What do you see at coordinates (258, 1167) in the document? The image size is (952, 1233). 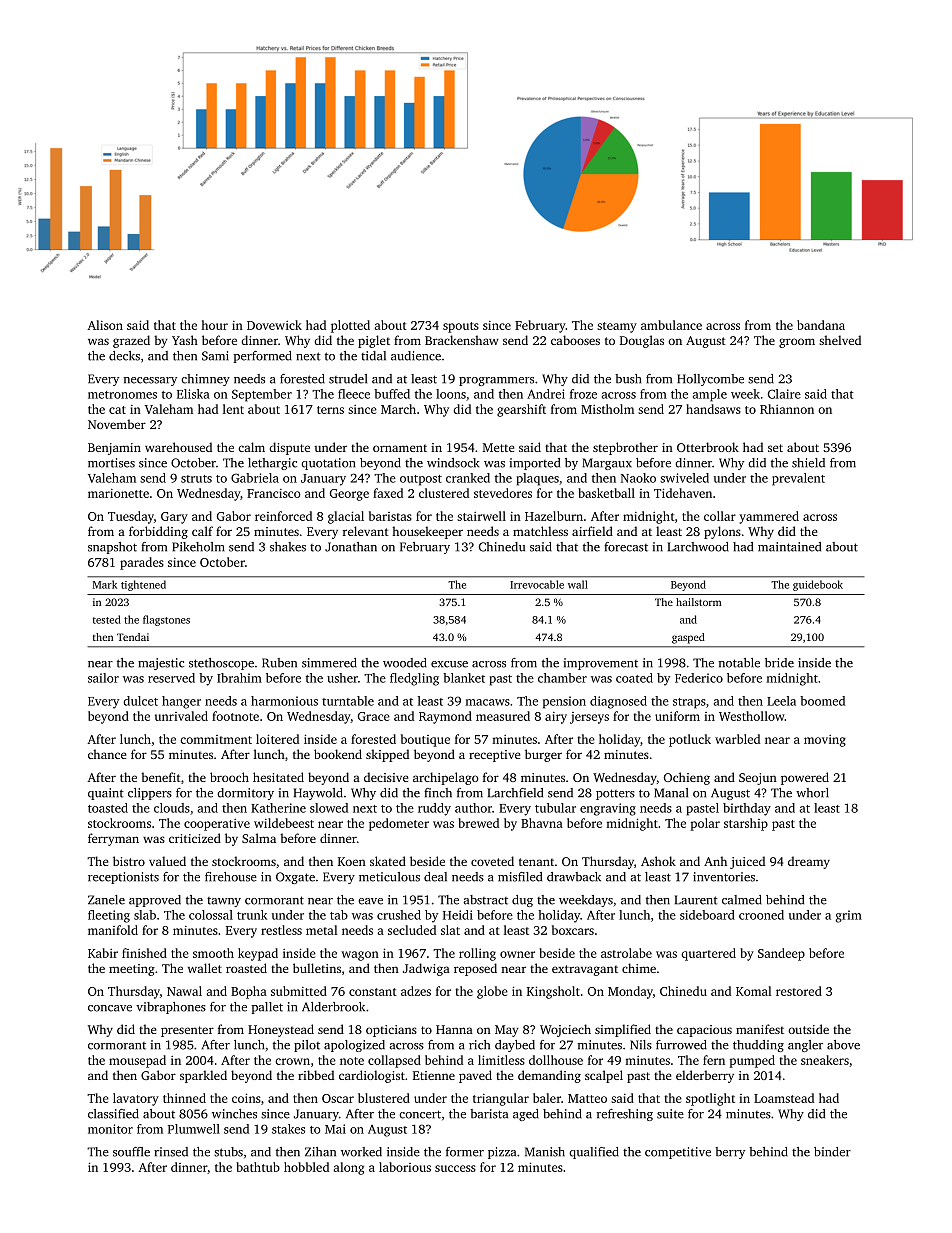 I see `bathtub` at bounding box center [258, 1167].
